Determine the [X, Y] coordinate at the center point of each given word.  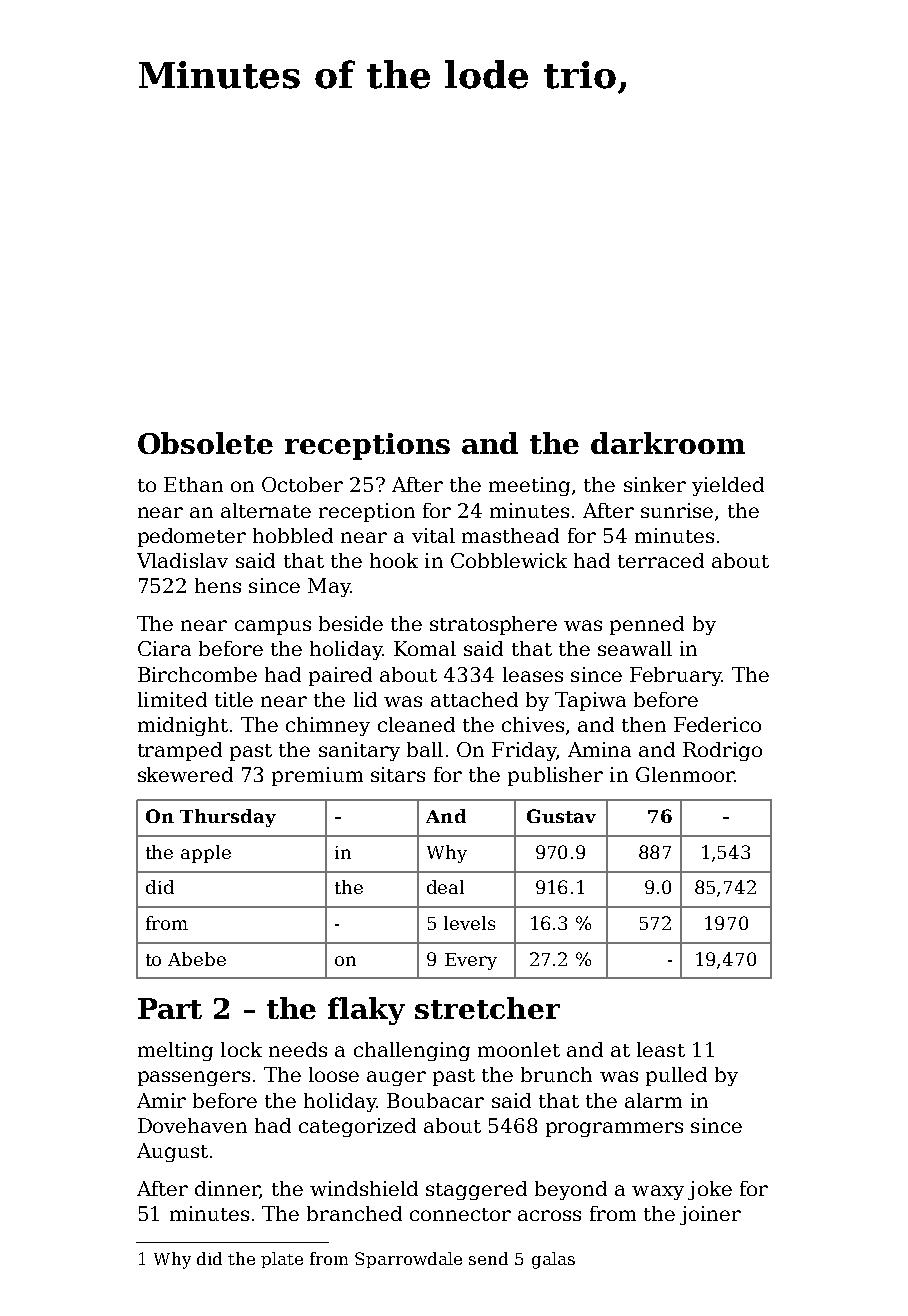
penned [647, 625]
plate [282, 1260]
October [302, 484]
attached [474, 699]
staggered [476, 1190]
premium [317, 776]
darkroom [668, 443]
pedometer [192, 537]
